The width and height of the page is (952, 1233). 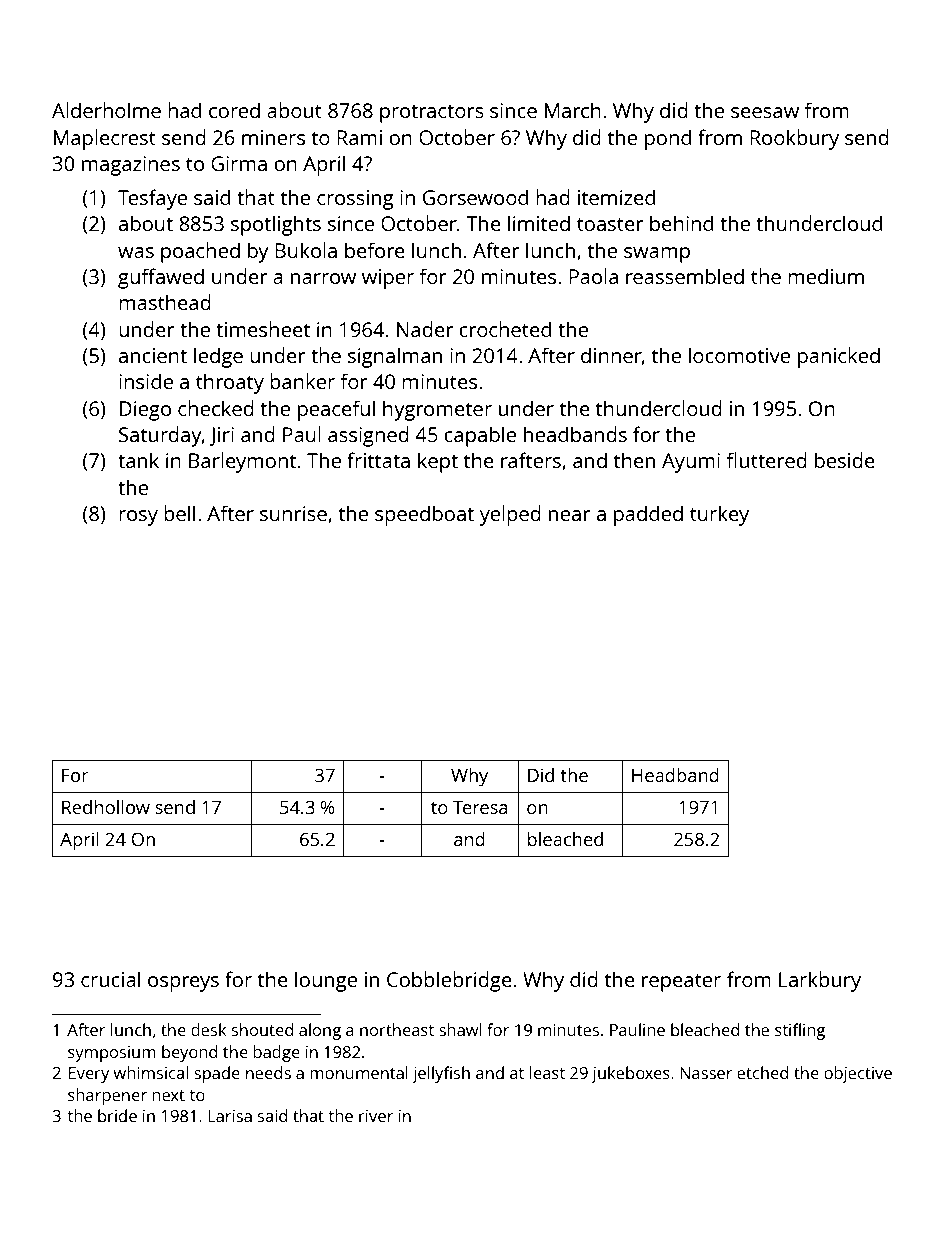 What do you see at coordinates (106, 110) in the page?
I see `Alderholme` at bounding box center [106, 110].
